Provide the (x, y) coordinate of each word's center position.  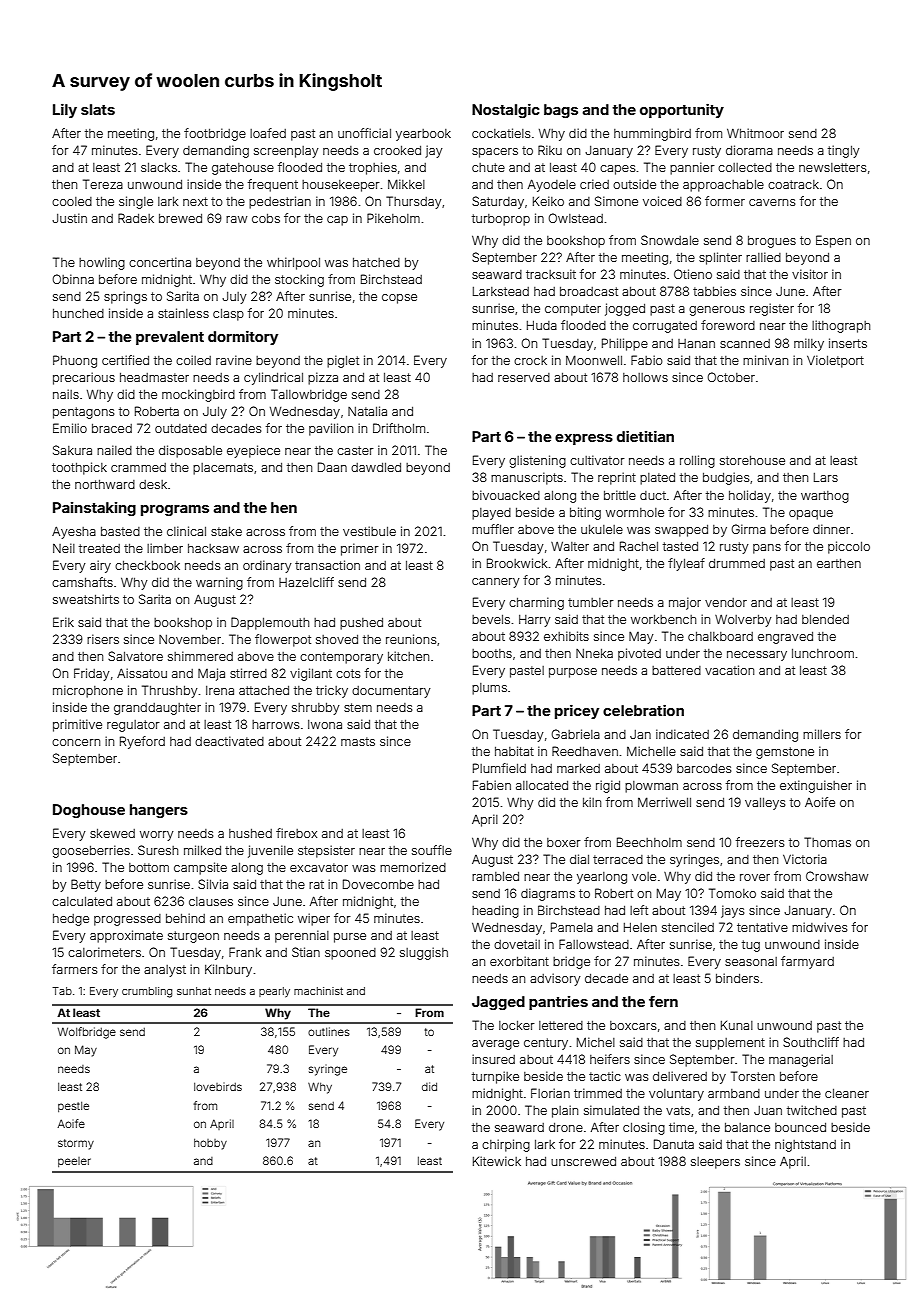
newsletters (833, 167)
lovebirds (218, 1086)
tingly (844, 151)
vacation (729, 670)
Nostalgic (506, 111)
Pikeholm (393, 218)
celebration (643, 710)
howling (102, 263)
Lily (65, 111)
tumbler (591, 602)
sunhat (194, 991)
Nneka (594, 653)
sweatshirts (86, 599)
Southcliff (811, 1042)
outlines (329, 1031)
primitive (77, 725)
